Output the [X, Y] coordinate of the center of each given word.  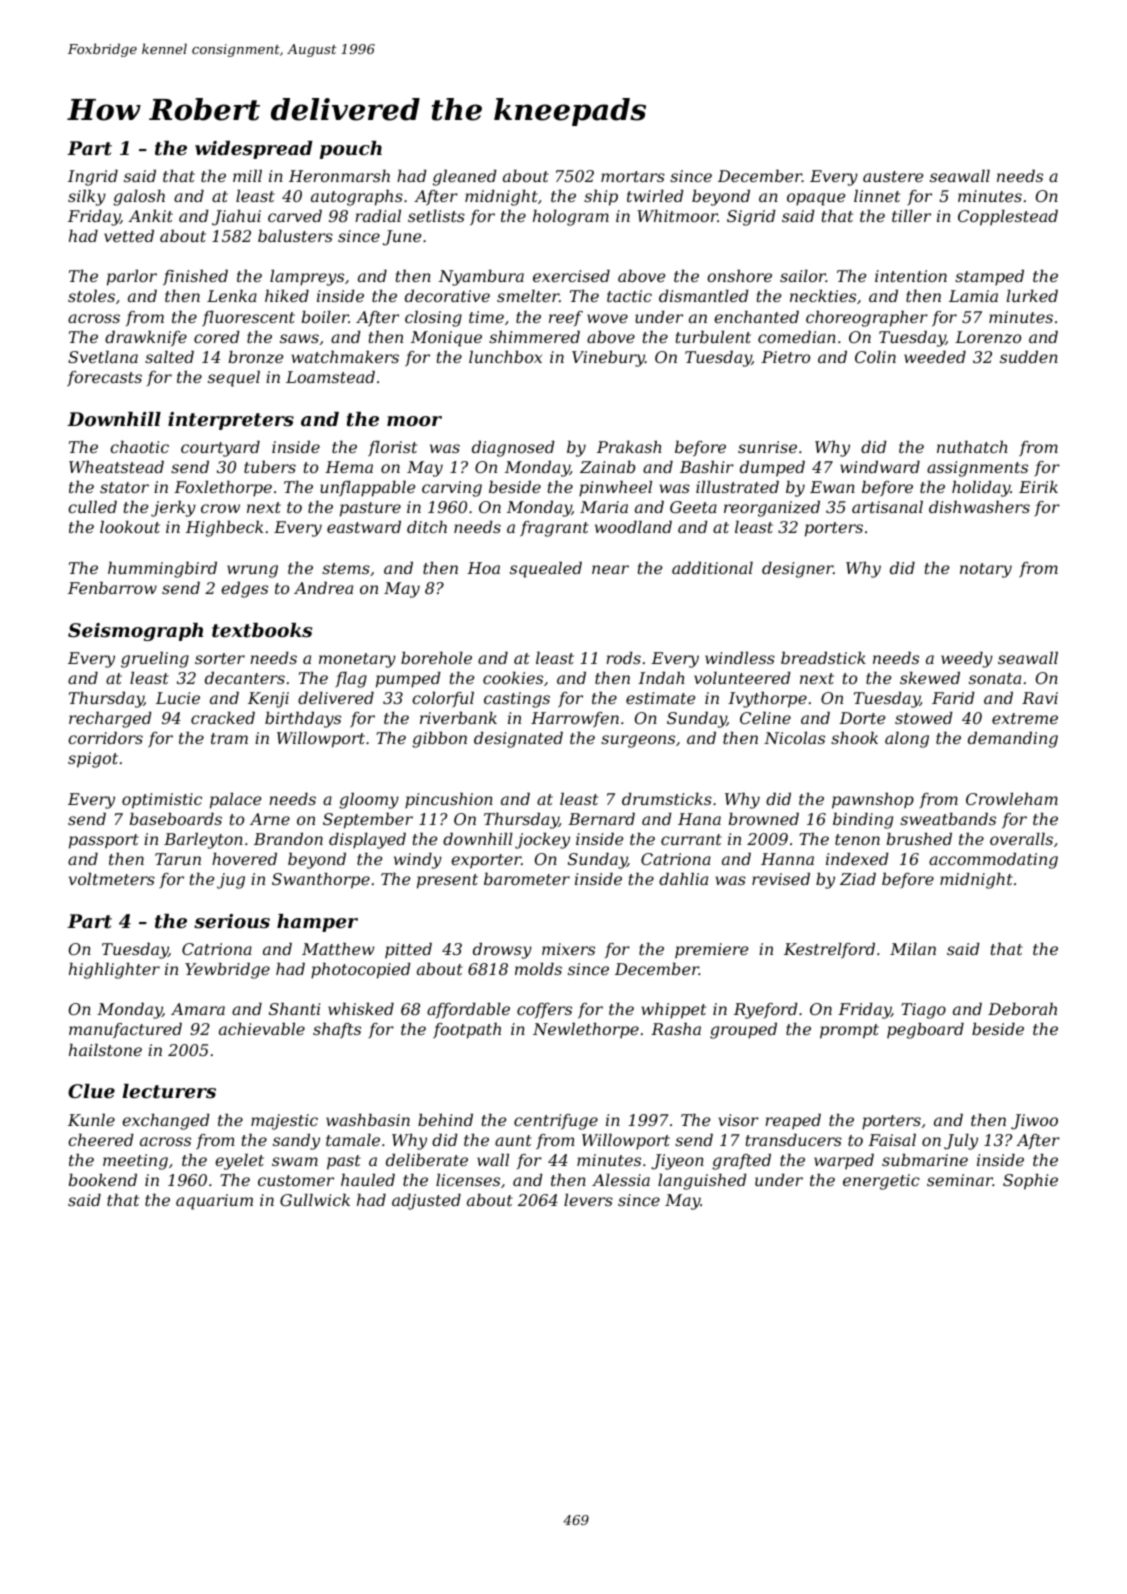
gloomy [369, 801]
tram [229, 738]
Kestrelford [829, 951]
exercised [571, 276]
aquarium [214, 1202]
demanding [1013, 740]
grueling [155, 660]
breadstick [823, 658]
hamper [317, 923]
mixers [568, 949]
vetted [129, 236]
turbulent [713, 337]
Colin [875, 357]
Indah [661, 678]
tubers [270, 467]
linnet [877, 196]
